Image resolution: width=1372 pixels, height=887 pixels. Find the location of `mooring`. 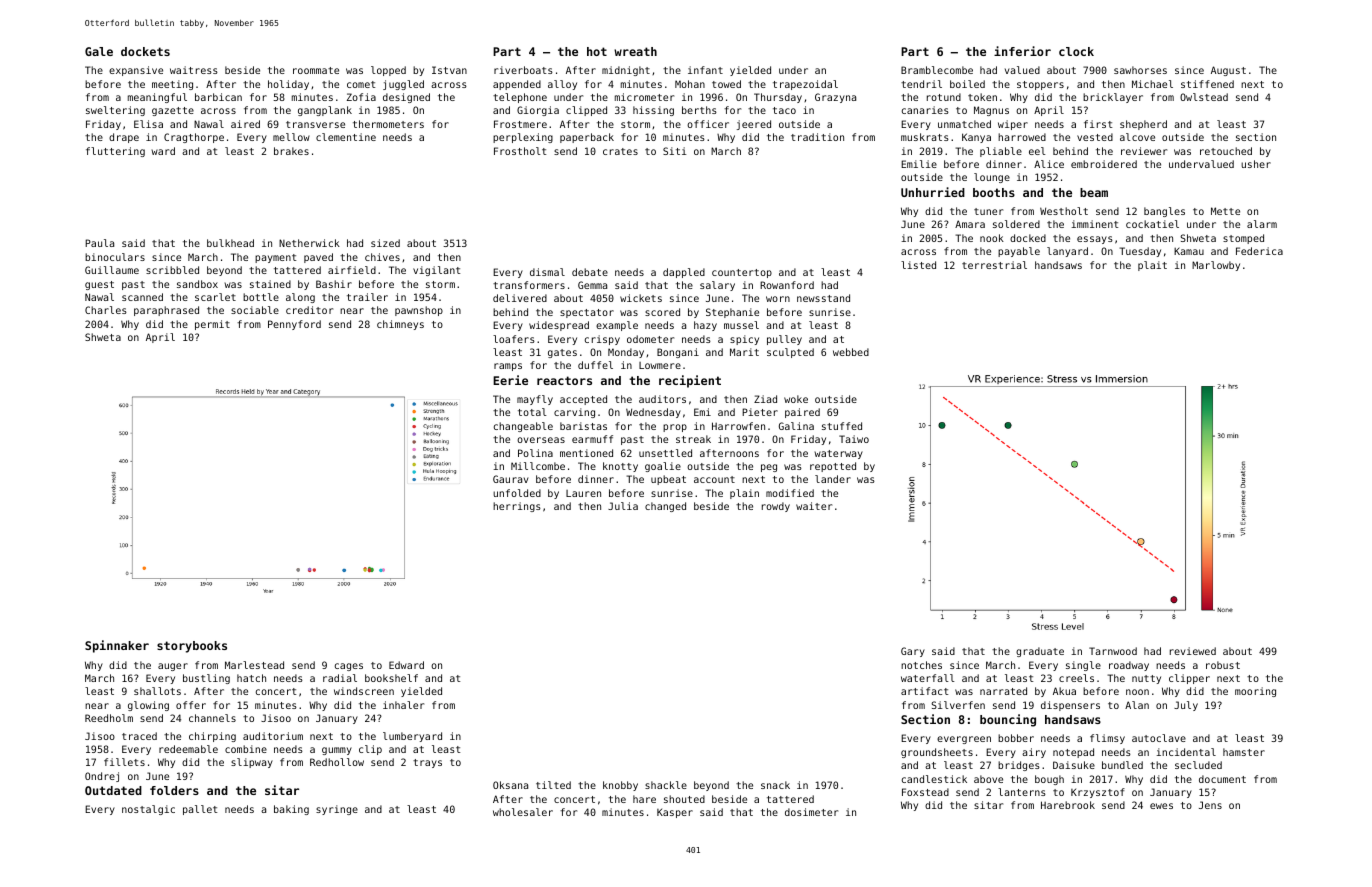

mooring is located at coordinates (1255, 692).
